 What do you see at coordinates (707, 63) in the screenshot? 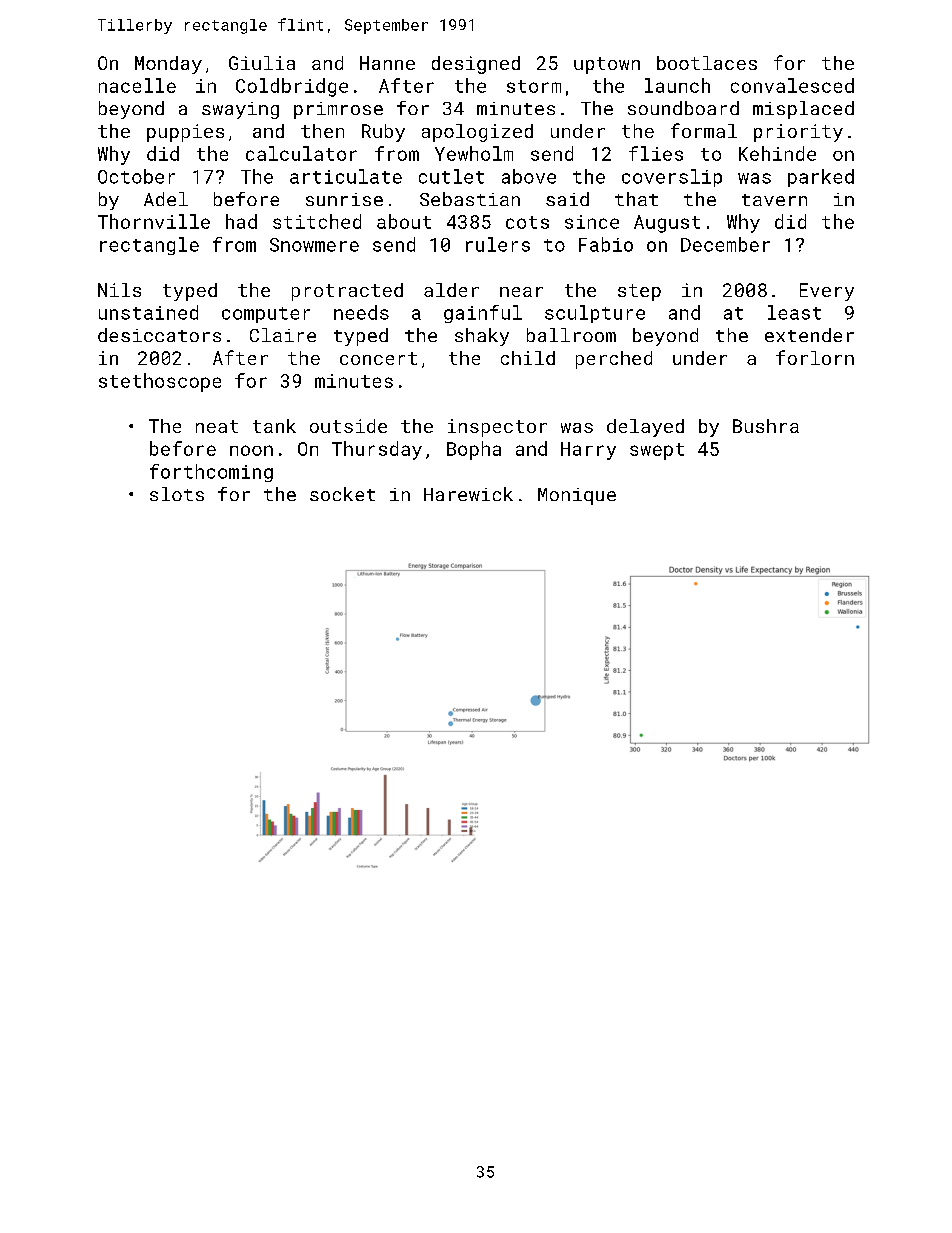
I see `bootlaces` at bounding box center [707, 63].
